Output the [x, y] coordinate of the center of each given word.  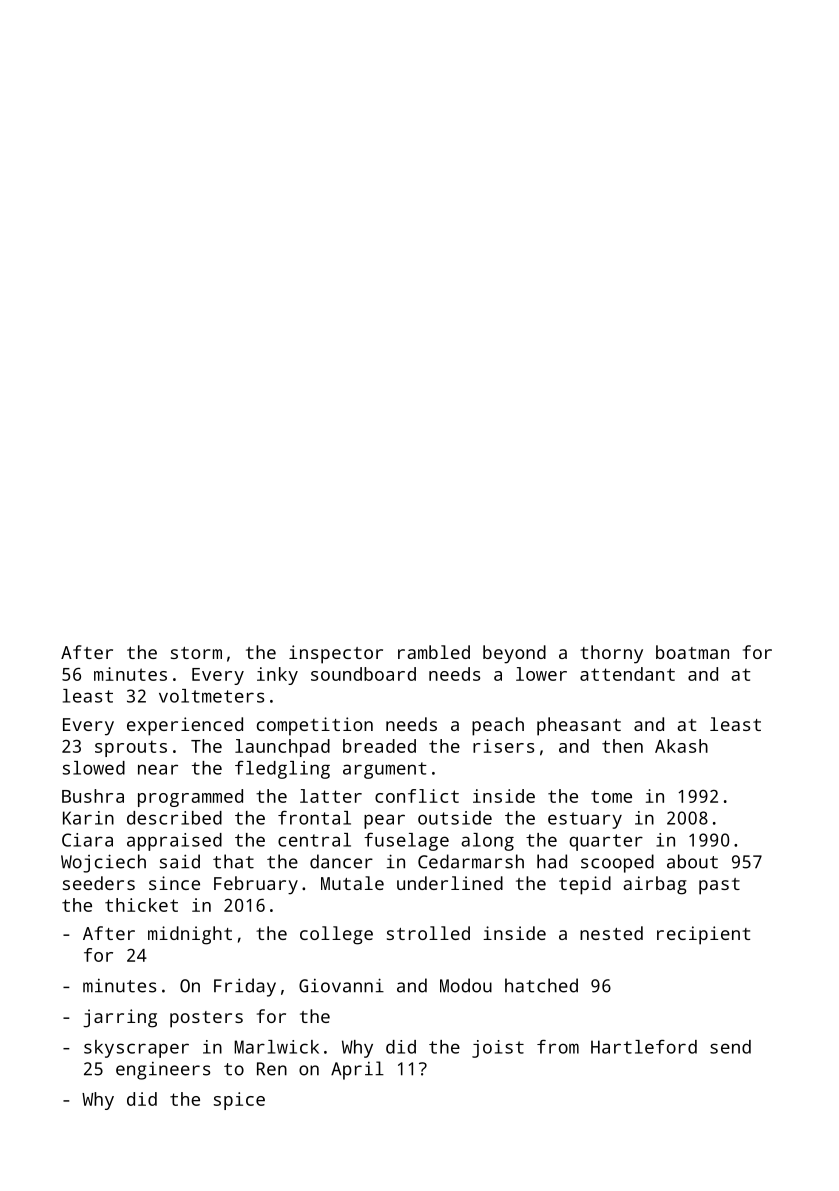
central [314, 840]
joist [498, 1049]
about [692, 861]
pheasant [579, 726]
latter [331, 796]
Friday [245, 987]
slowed [94, 768]
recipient [703, 935]
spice [239, 1101]
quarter [606, 842]
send [730, 1047]
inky [277, 676]
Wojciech [103, 863]
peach [498, 726]
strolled [428, 933]
